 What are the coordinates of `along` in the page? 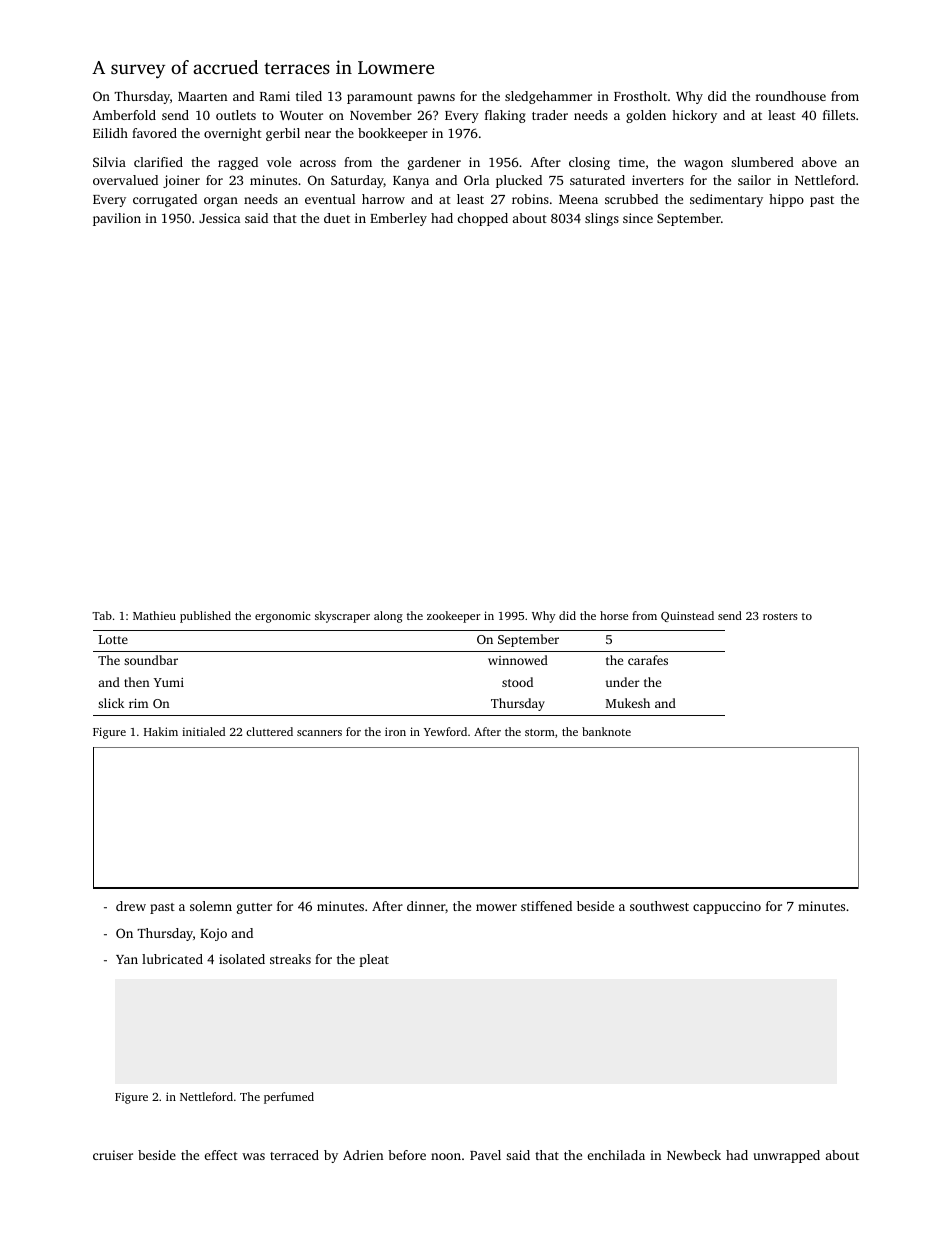 It's located at (388, 617).
